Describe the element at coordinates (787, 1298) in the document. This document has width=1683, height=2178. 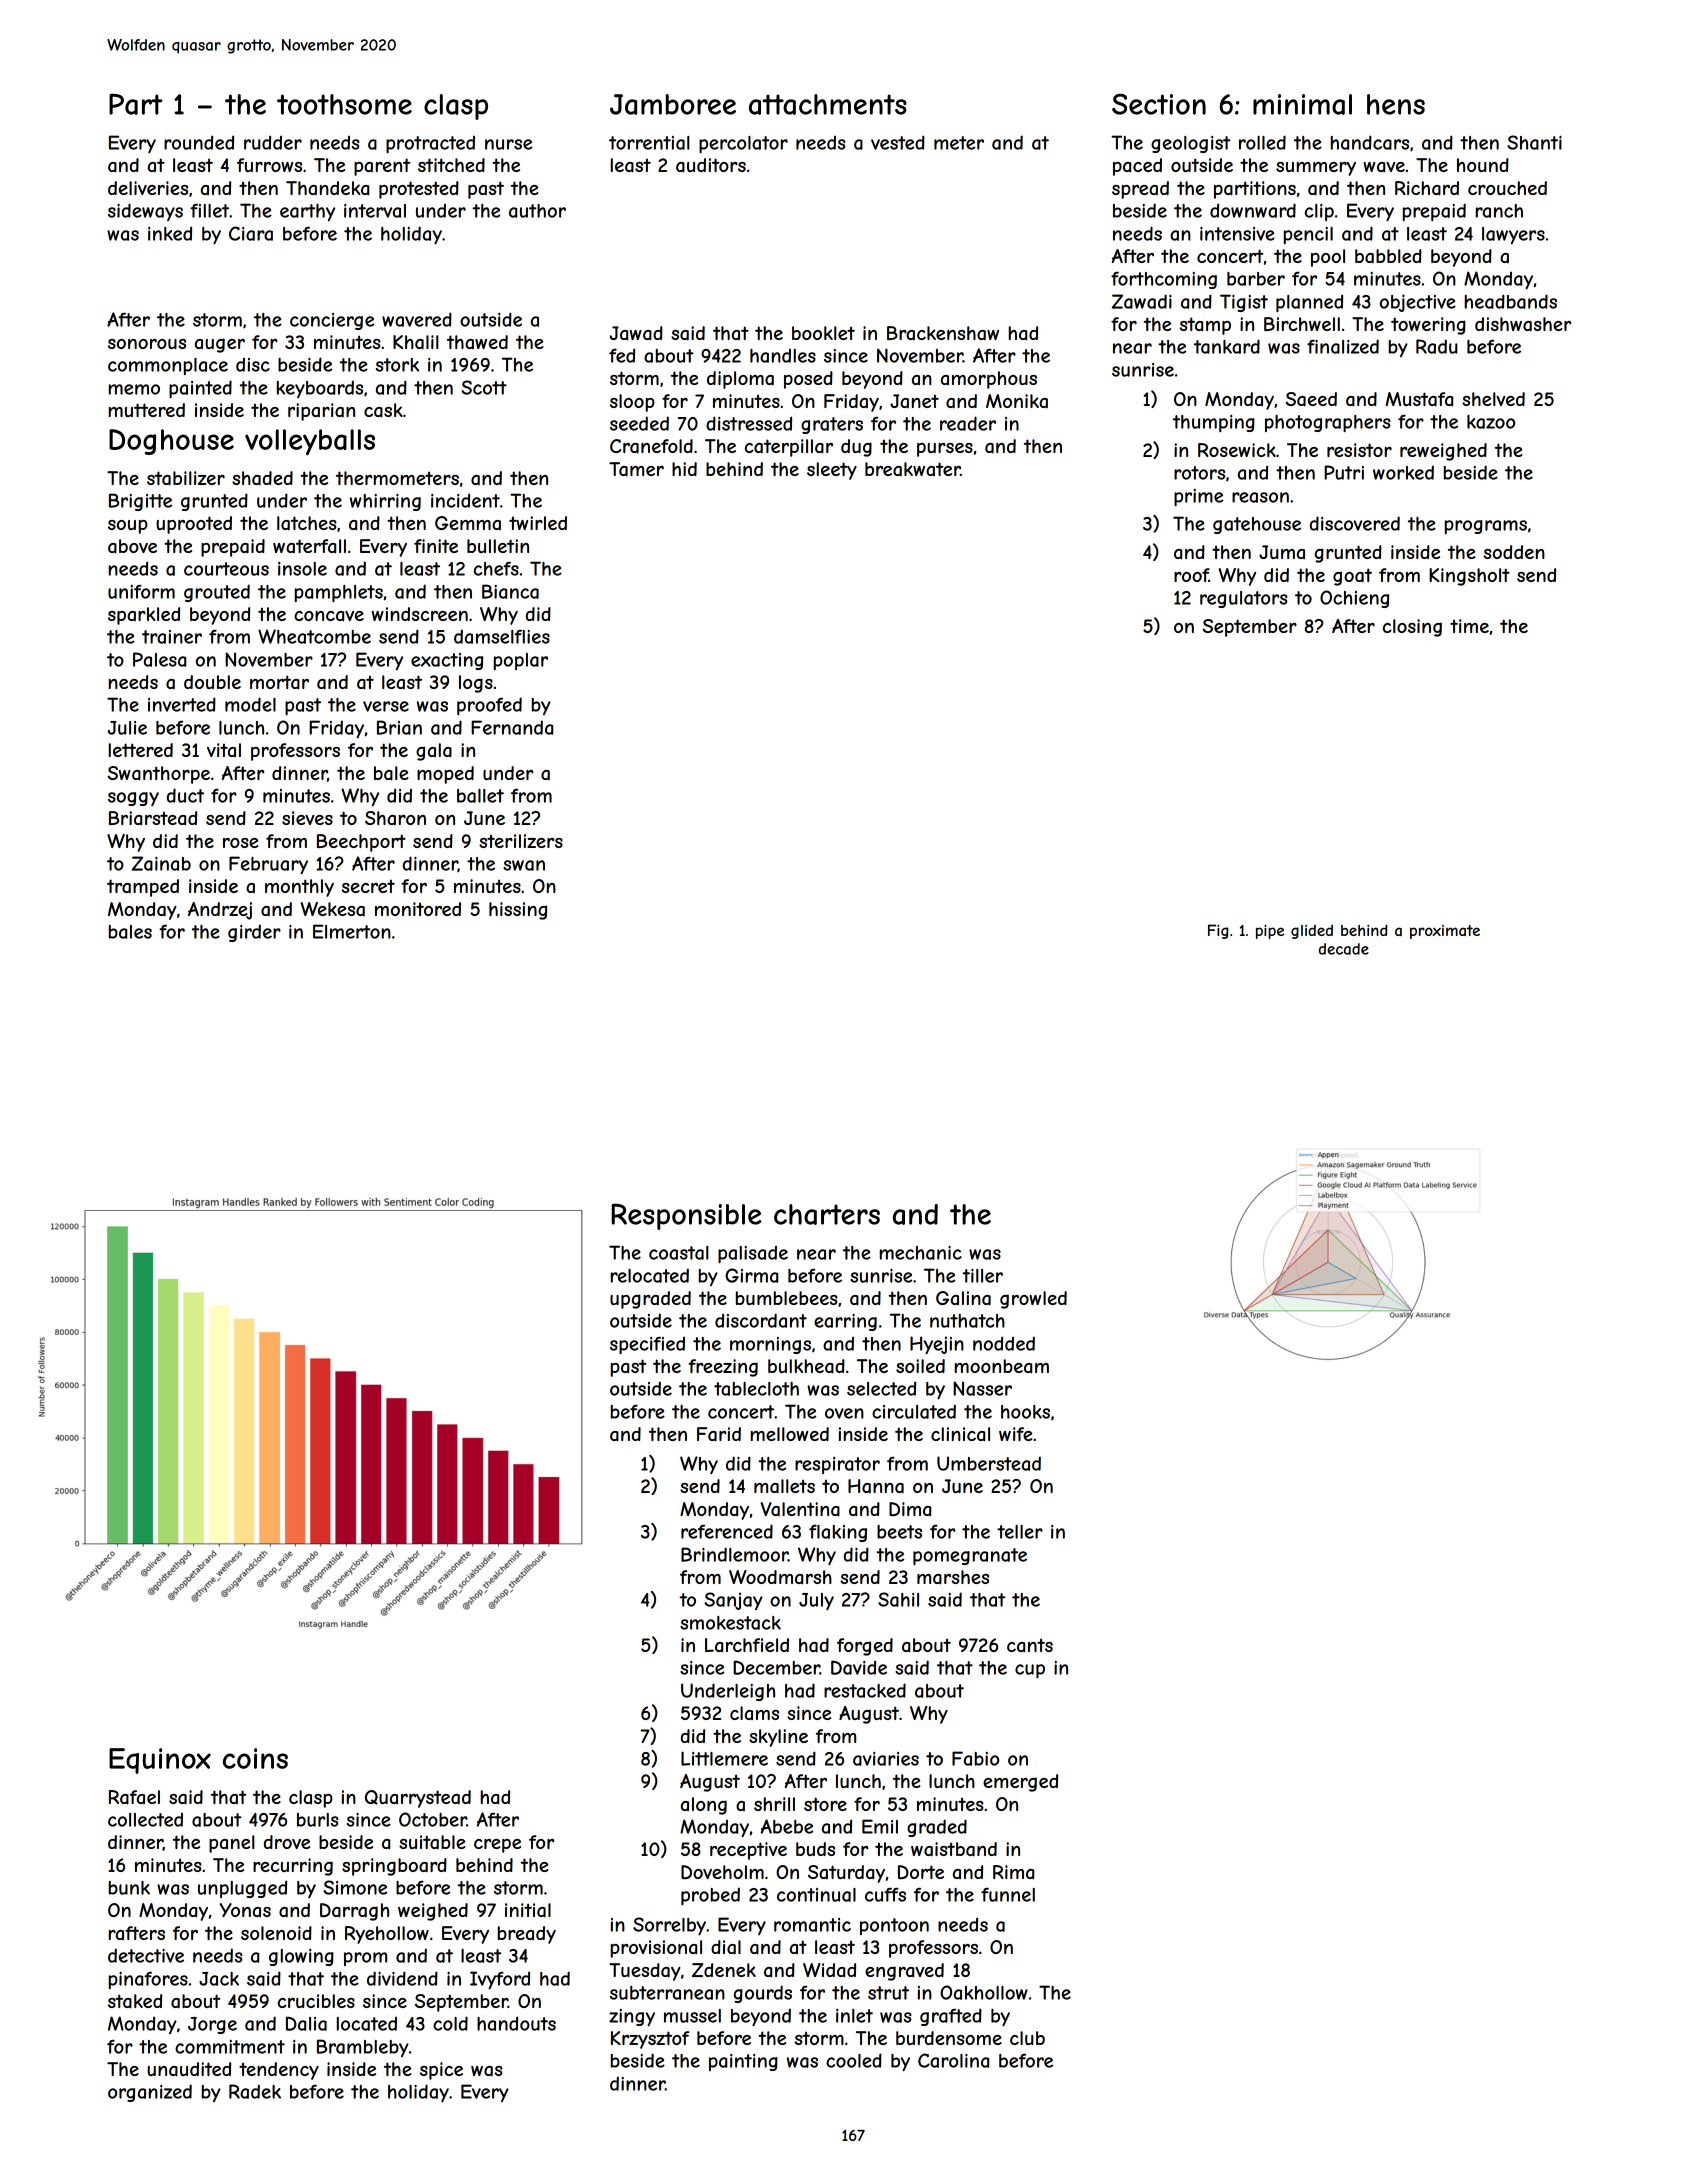
I see `bumblebees` at that location.
